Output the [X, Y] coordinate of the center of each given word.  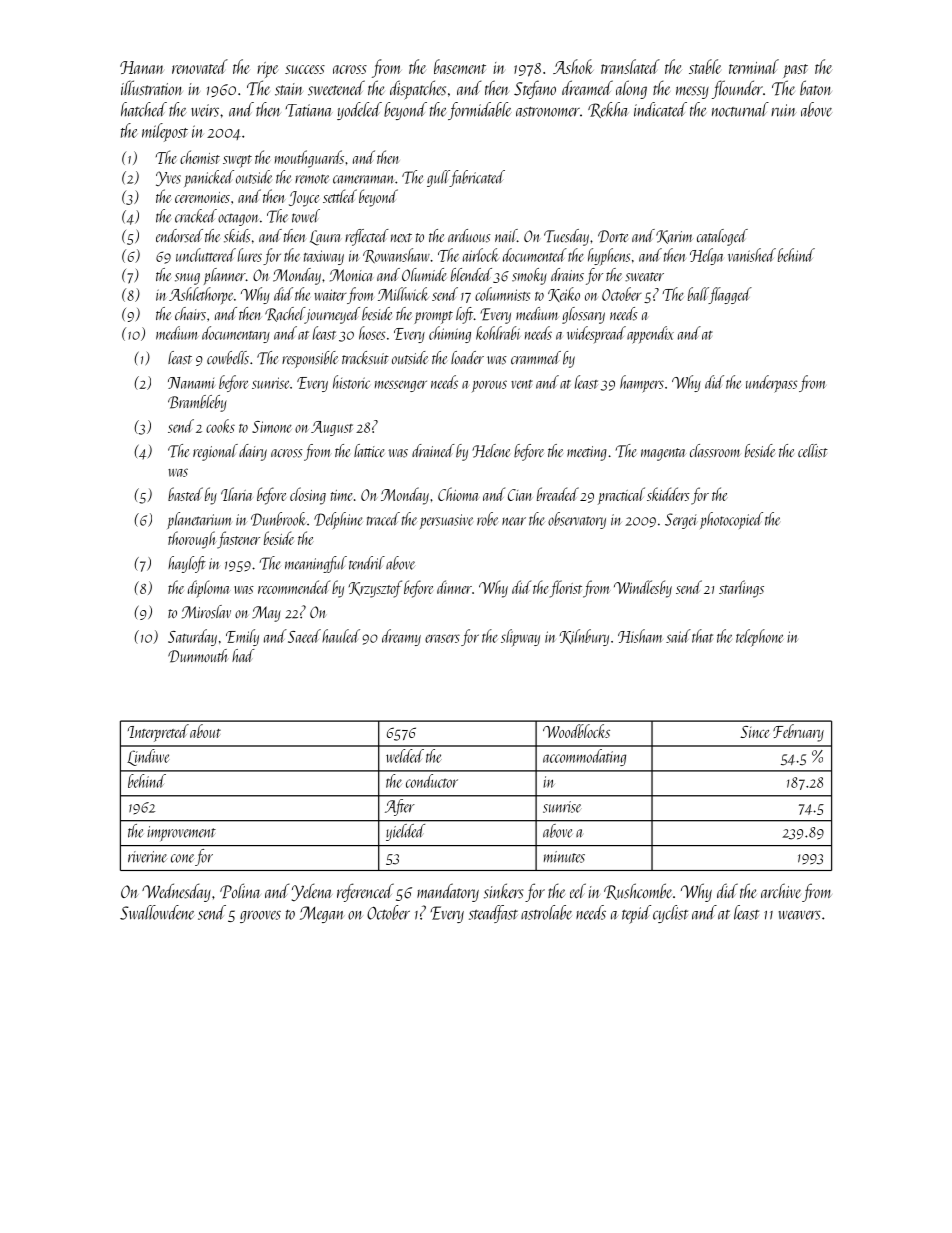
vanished [752, 255]
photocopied [731, 520]
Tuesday [566, 237]
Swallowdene [157, 912]
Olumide [424, 274]
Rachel [285, 315]
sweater [644, 277]
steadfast [493, 914]
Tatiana [309, 110]
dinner [454, 587]
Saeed [304, 636]
